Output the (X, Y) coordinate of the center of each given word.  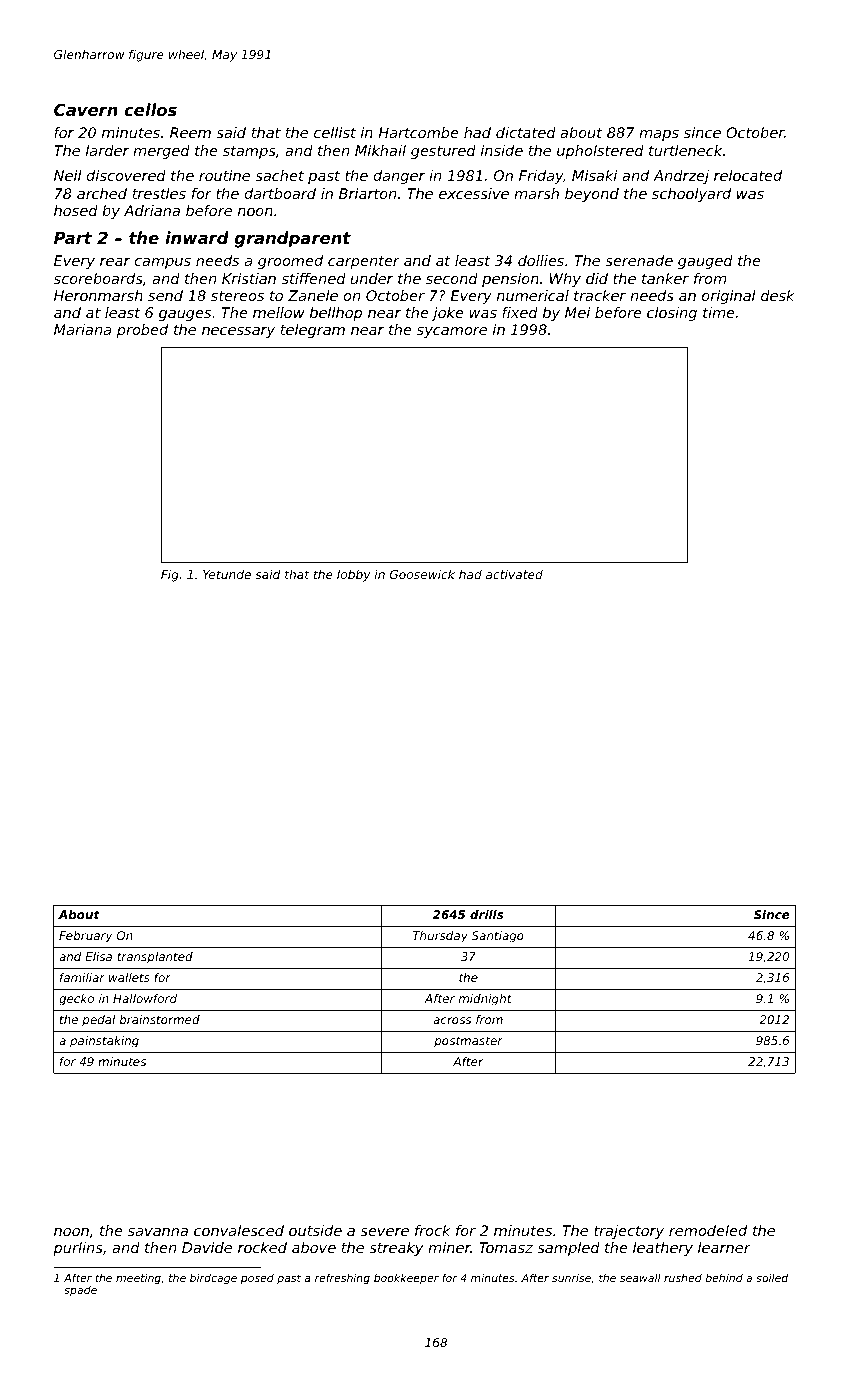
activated (514, 574)
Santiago (498, 937)
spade (80, 1291)
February (86, 937)
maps (659, 135)
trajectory (629, 1232)
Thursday (440, 937)
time (719, 312)
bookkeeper (406, 1279)
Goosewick (422, 574)
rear (115, 262)
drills (487, 914)
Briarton (367, 193)
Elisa (98, 956)
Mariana (82, 329)
